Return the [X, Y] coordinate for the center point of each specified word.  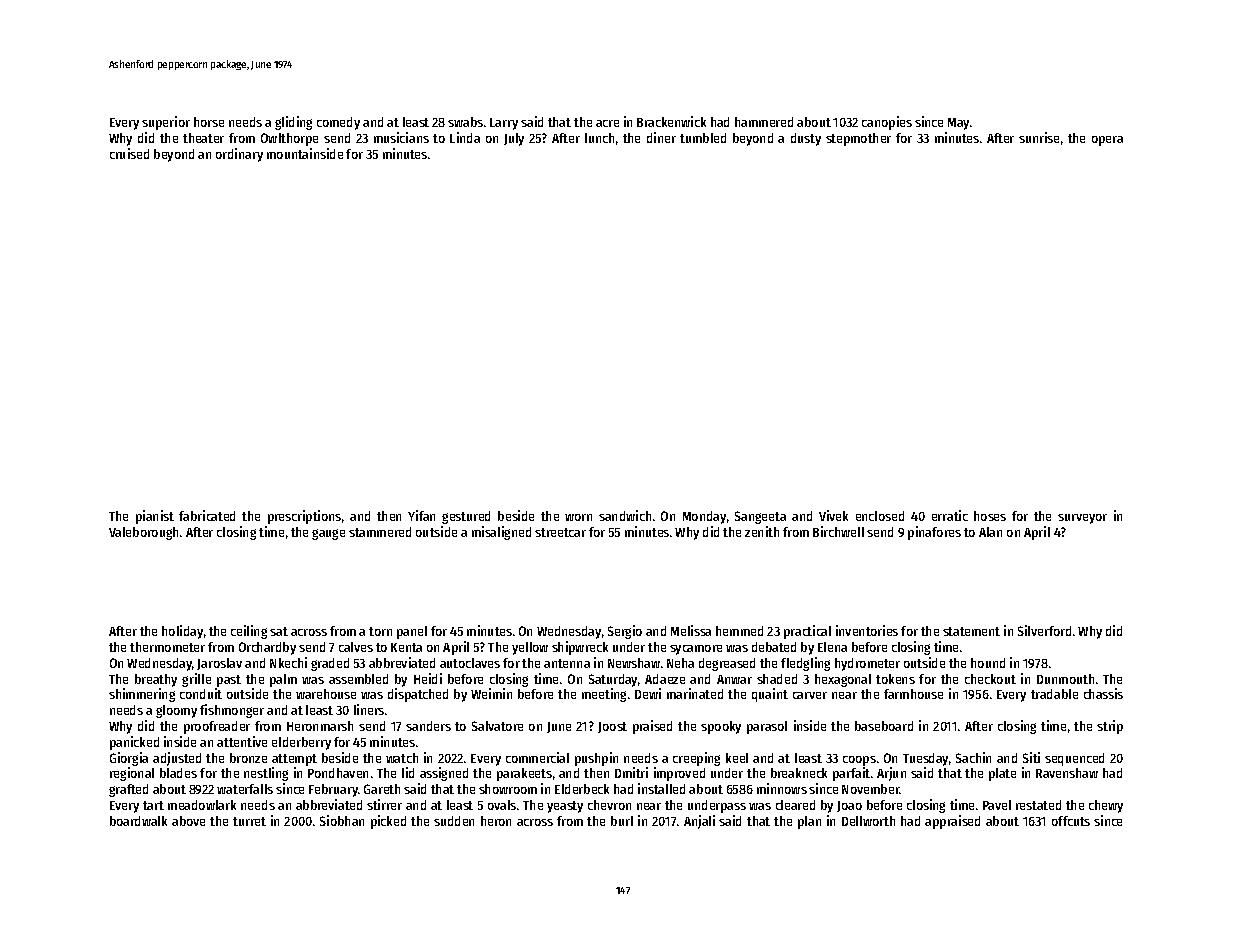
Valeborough [143, 533]
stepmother [858, 139]
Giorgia [129, 759]
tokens [895, 679]
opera [1107, 141]
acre [607, 123]
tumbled [703, 138]
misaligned [501, 533]
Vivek [833, 515]
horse [209, 122]
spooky [721, 727]
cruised [129, 153]
